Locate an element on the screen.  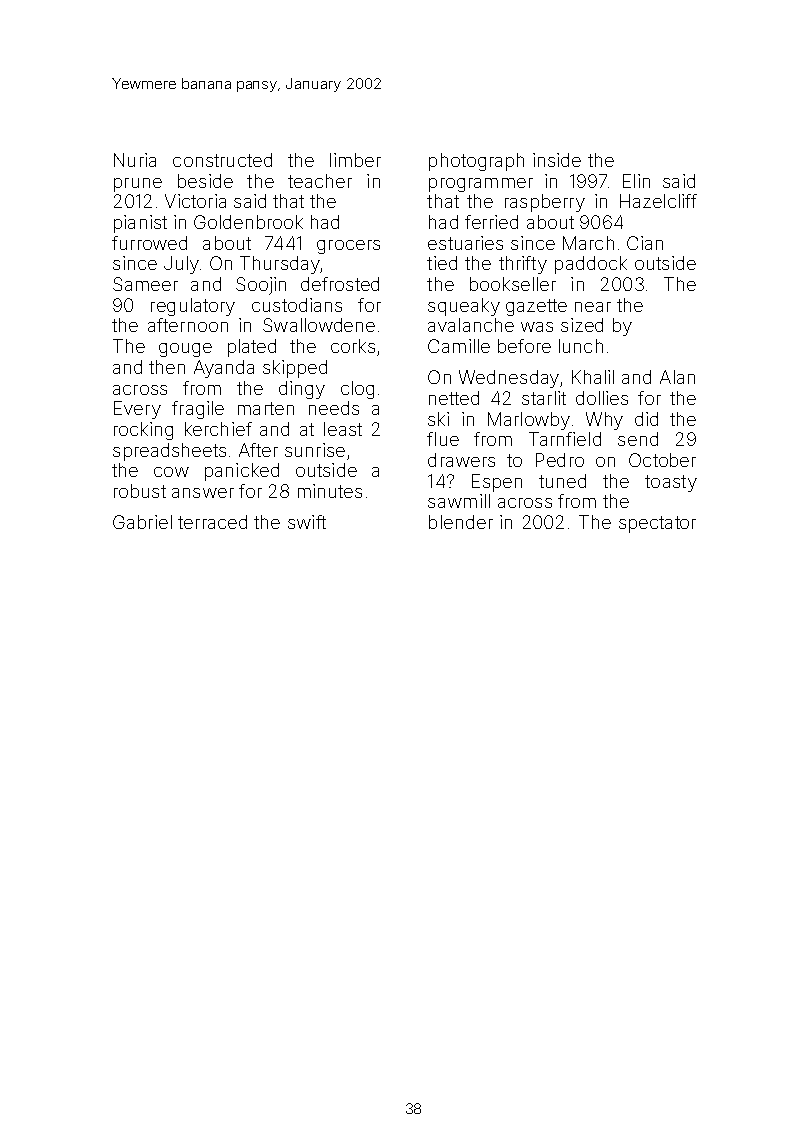
Cian is located at coordinates (645, 243).
